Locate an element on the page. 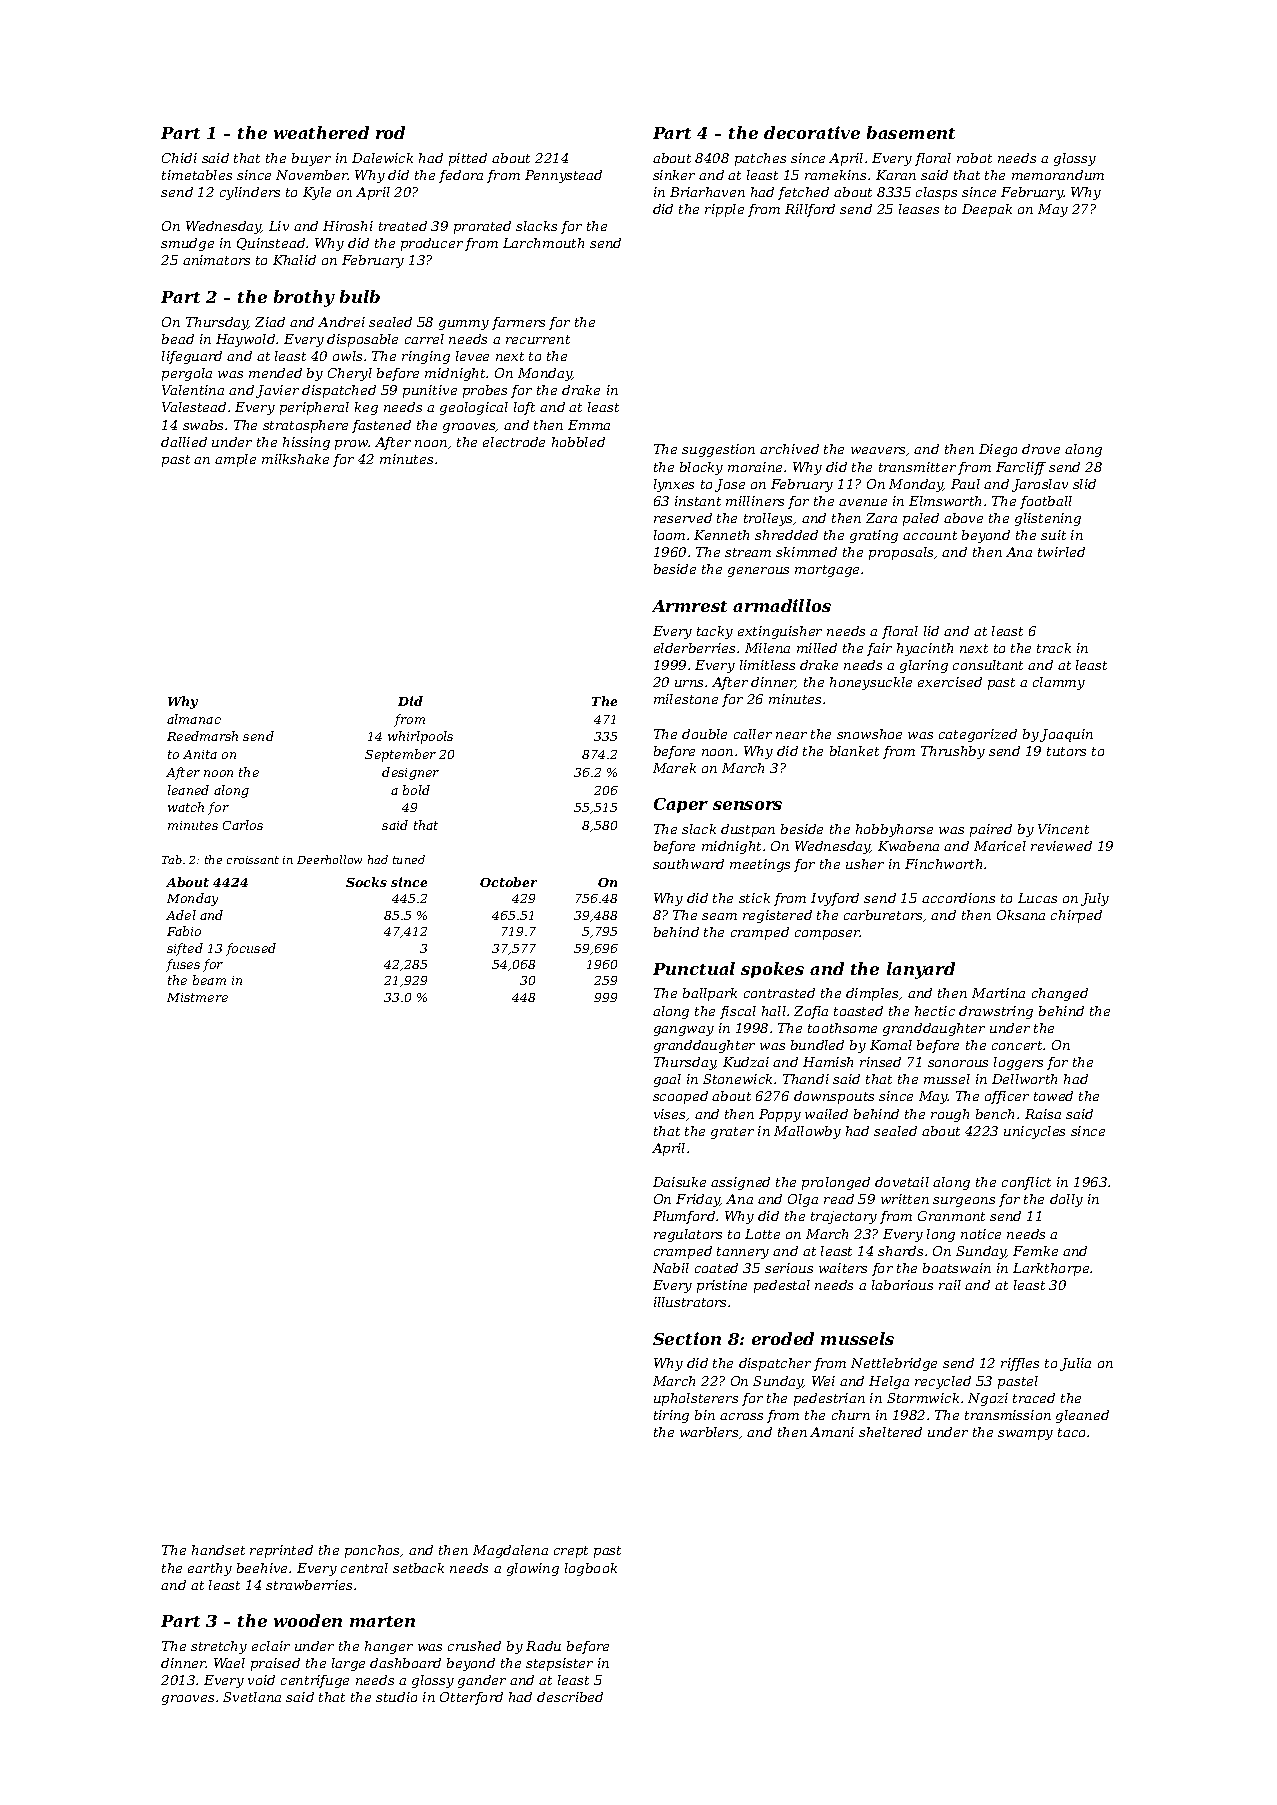  Reedmarsh is located at coordinates (202, 736).
